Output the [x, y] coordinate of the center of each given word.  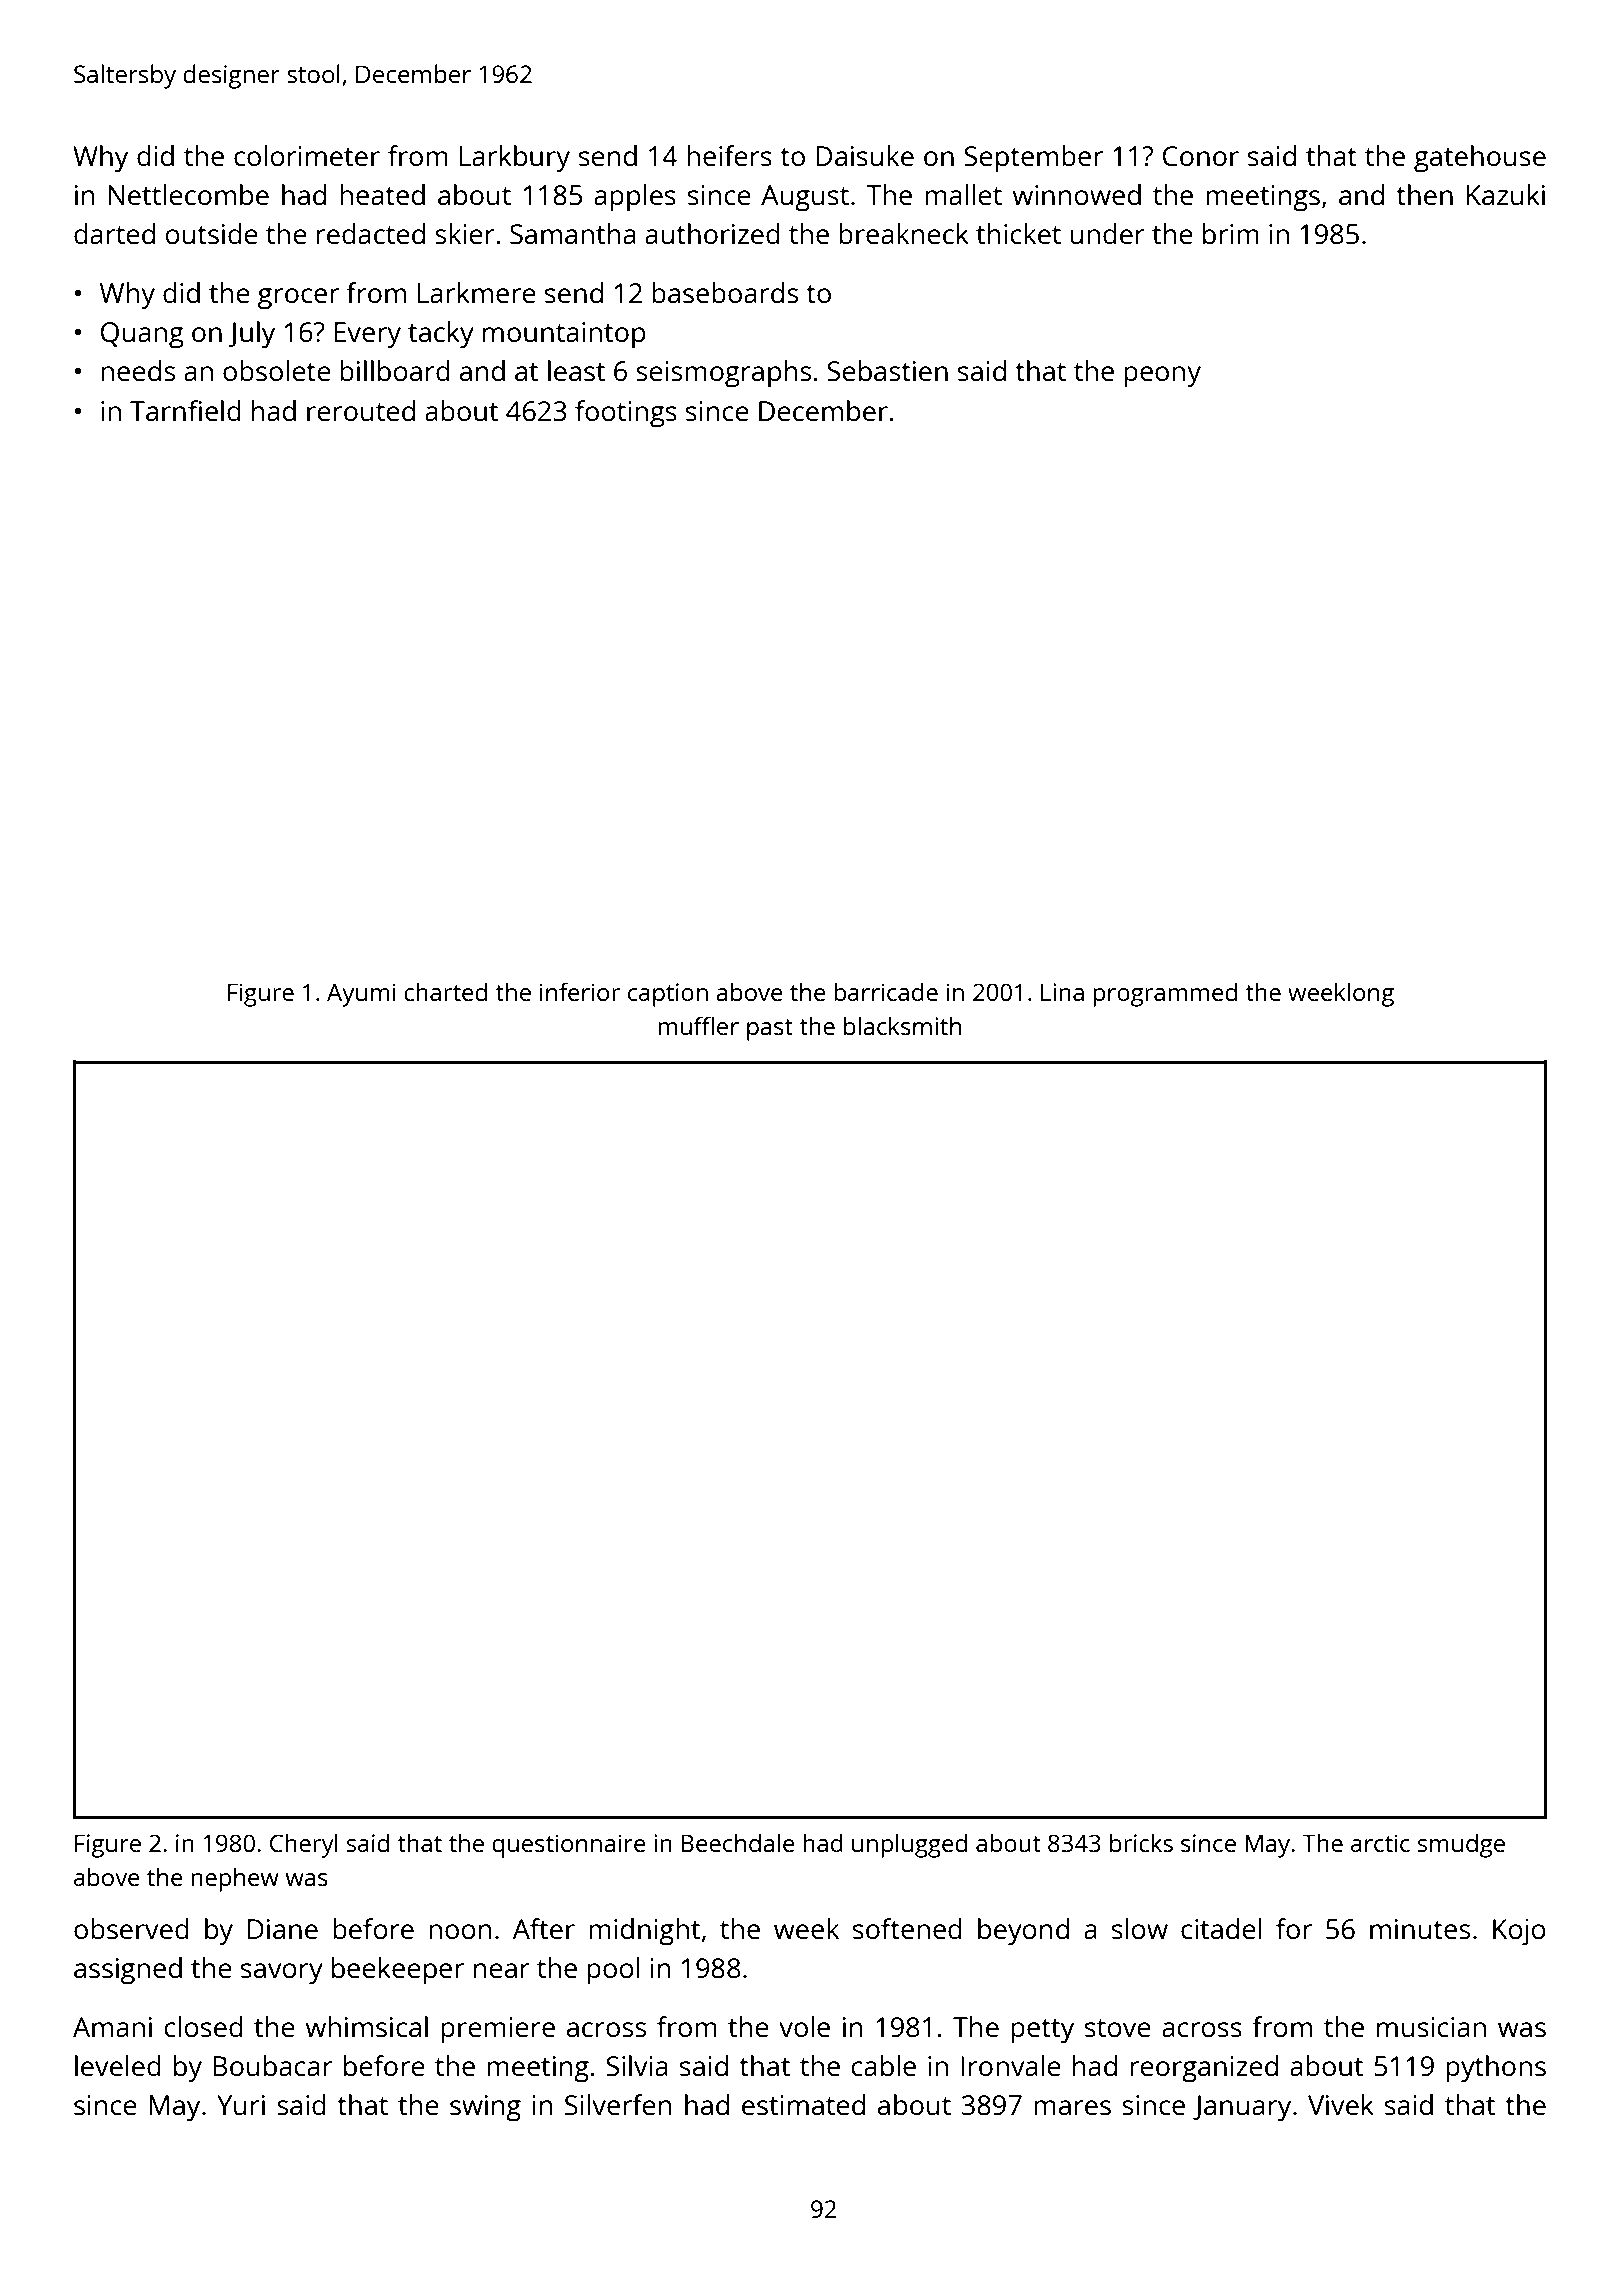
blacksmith [902, 1025]
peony [1162, 377]
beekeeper [398, 1971]
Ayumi [361, 995]
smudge [1461, 1845]
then [1424, 194]
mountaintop [564, 335]
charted [445, 991]
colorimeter [307, 155]
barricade [886, 991]
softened [907, 1928]
